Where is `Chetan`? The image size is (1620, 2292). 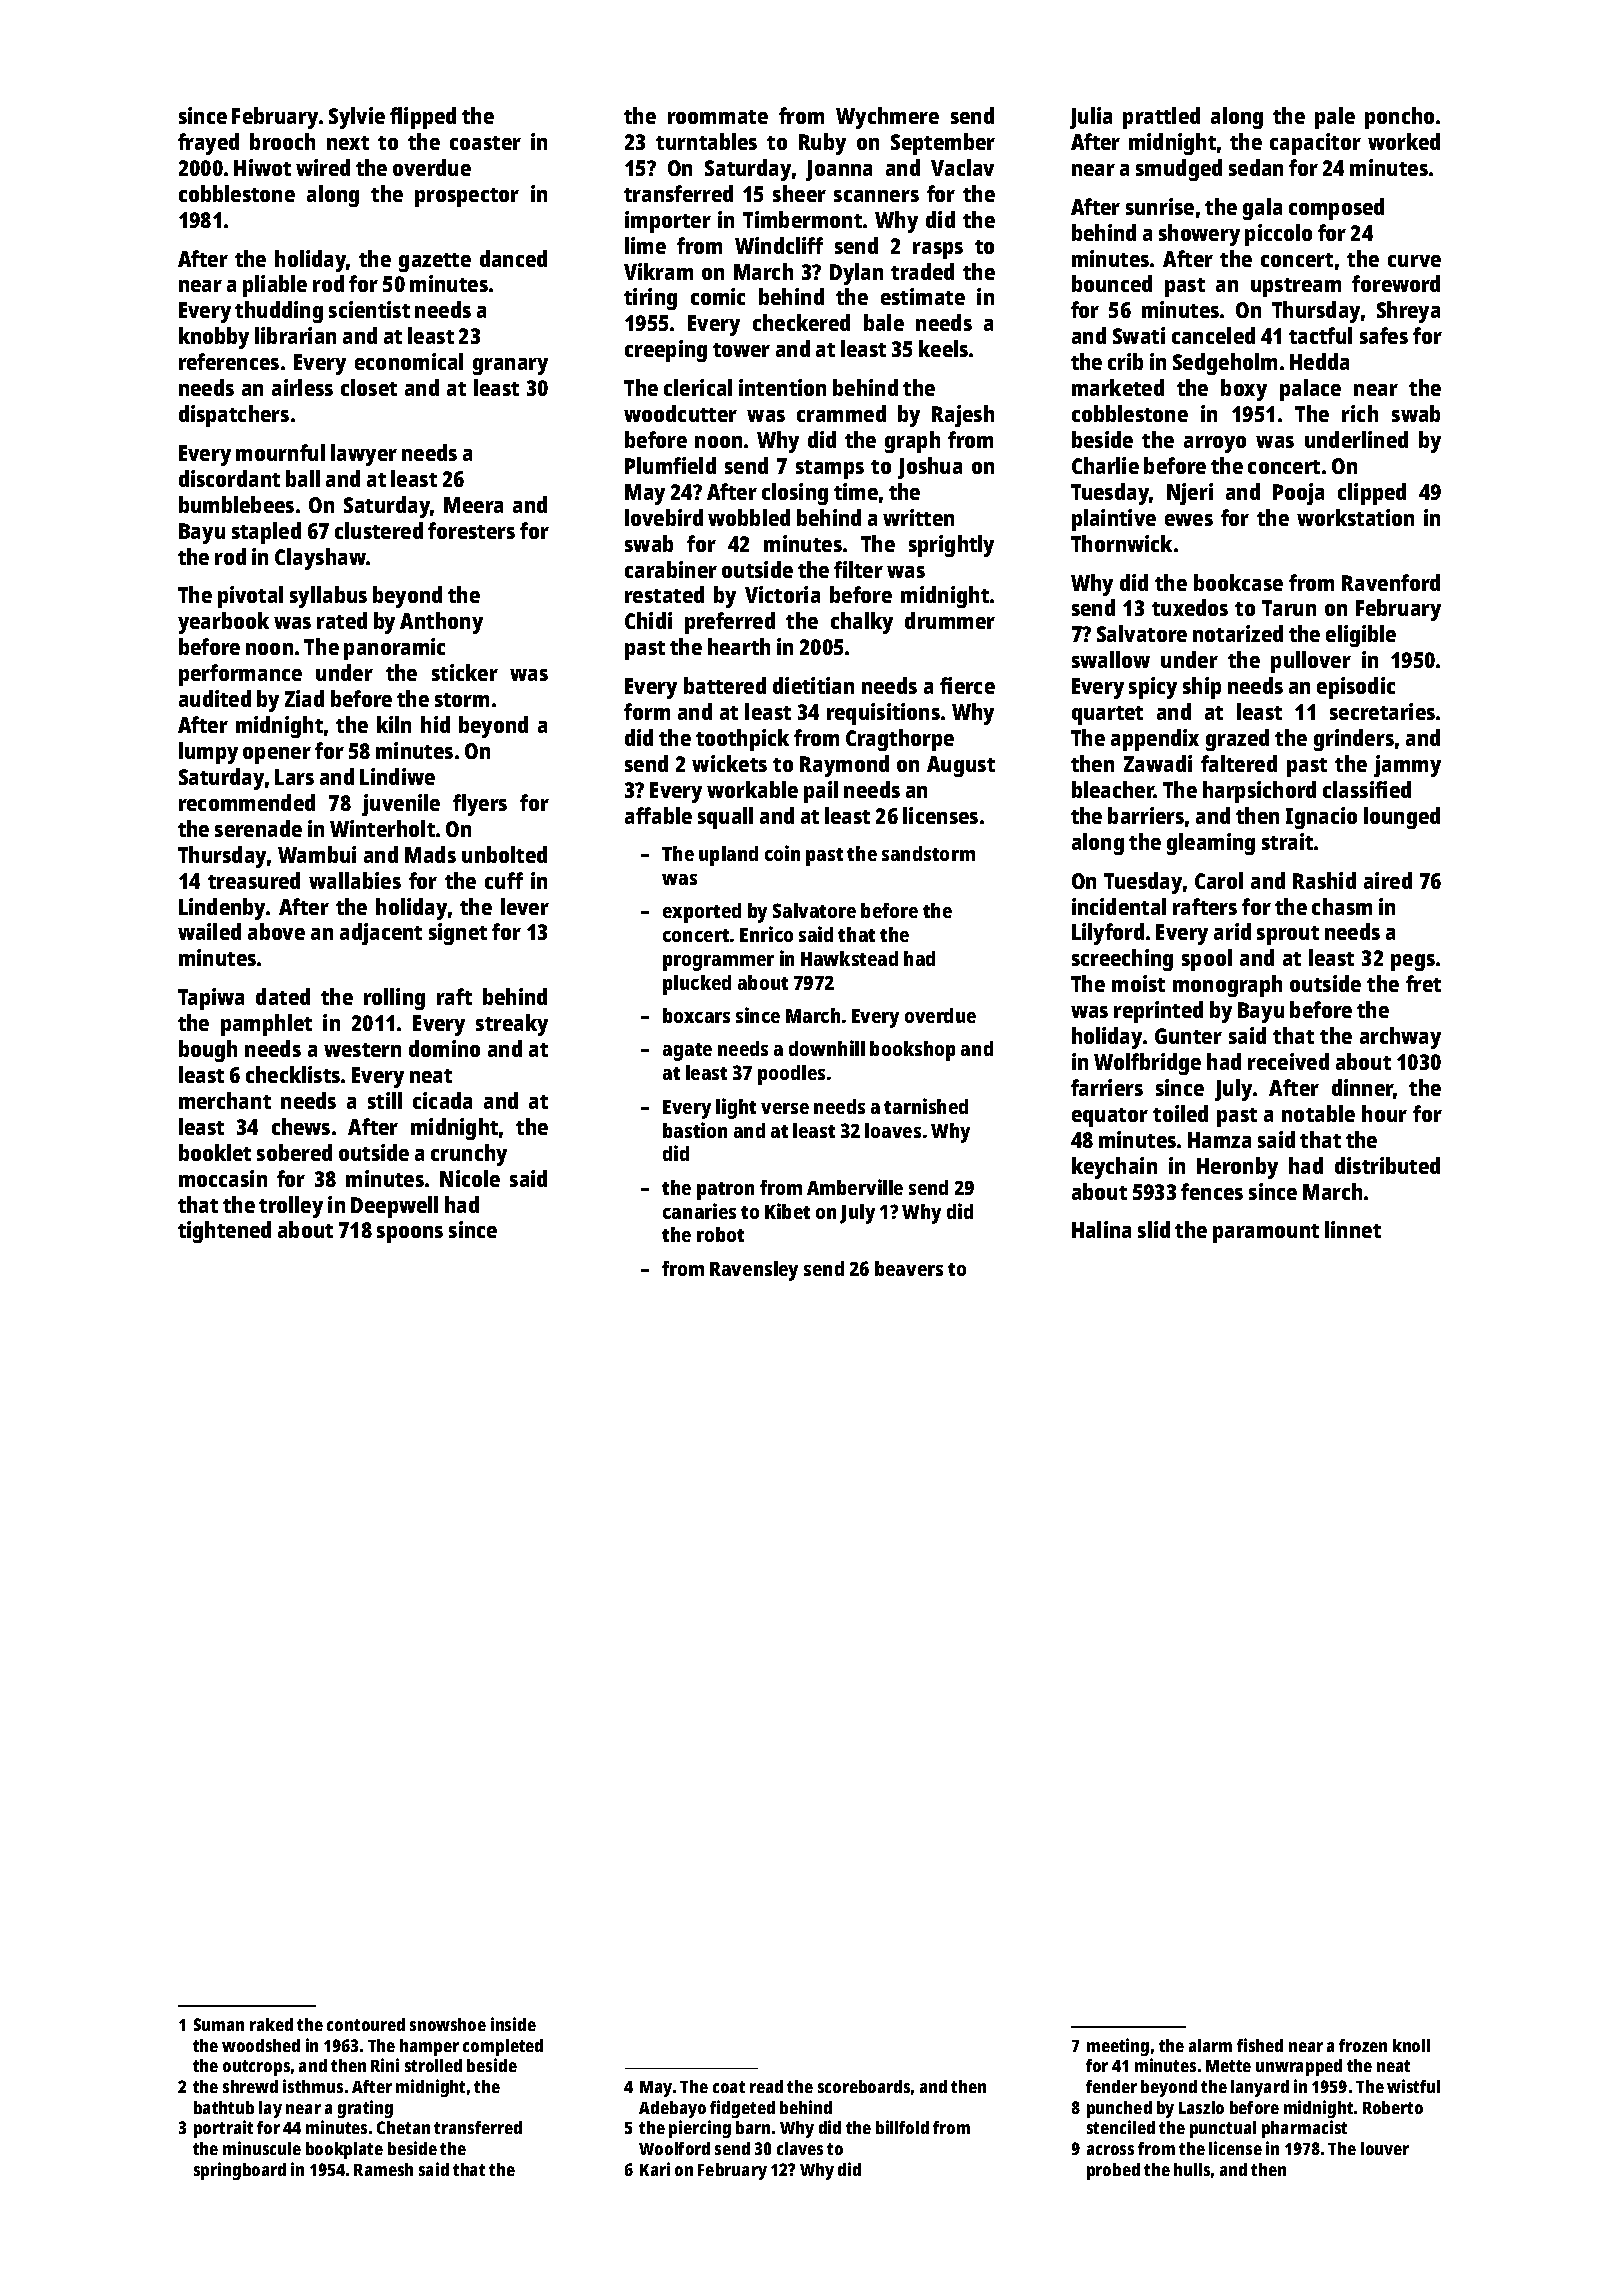 Chetan is located at coordinates (403, 2127).
